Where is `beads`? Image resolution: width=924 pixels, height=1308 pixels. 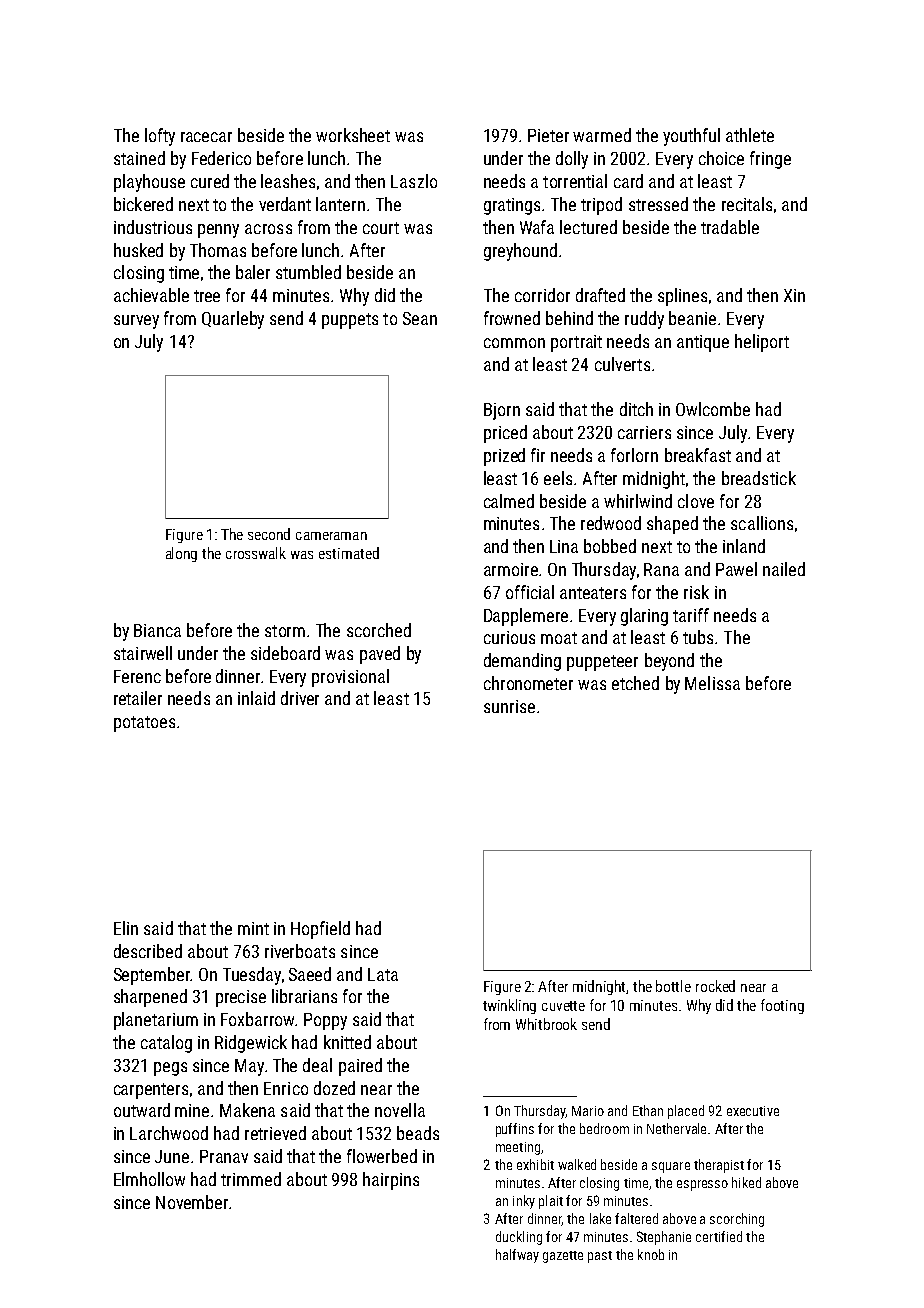
beads is located at coordinates (418, 1133).
